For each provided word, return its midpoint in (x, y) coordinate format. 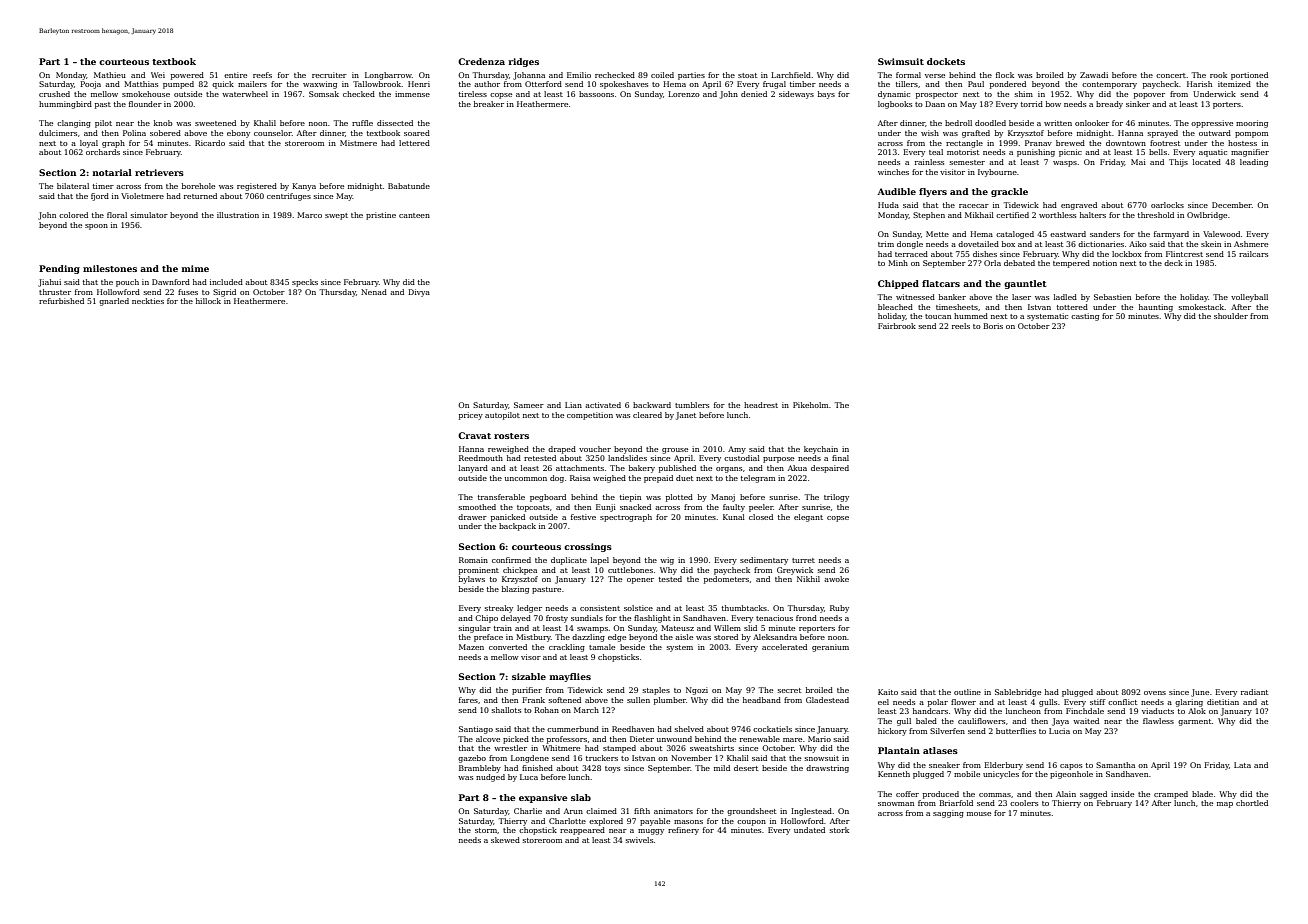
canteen (414, 215)
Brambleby (480, 769)
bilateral (73, 186)
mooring (1252, 124)
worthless (1057, 215)
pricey (471, 416)
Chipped (898, 284)
